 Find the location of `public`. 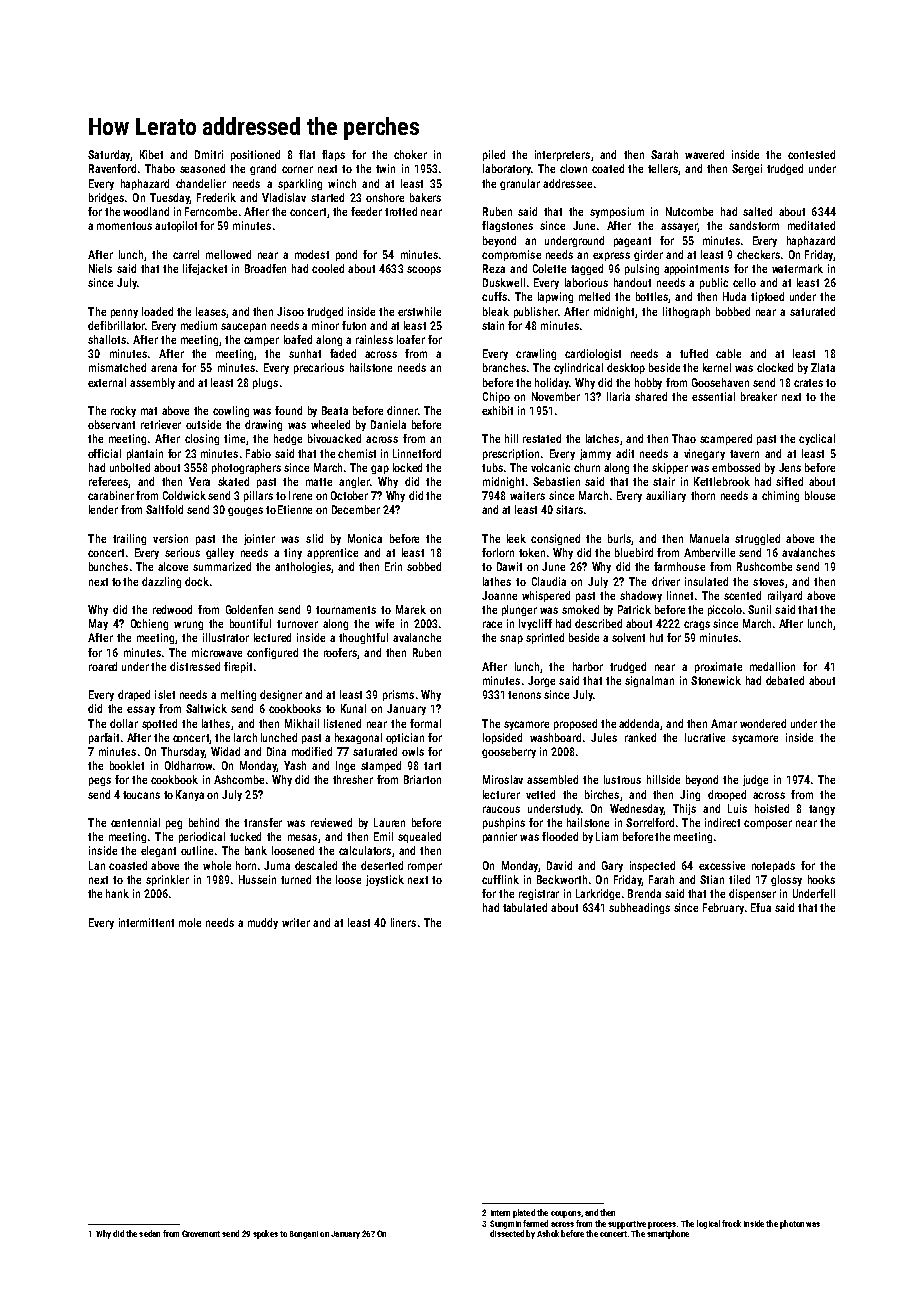

public is located at coordinates (714, 283).
